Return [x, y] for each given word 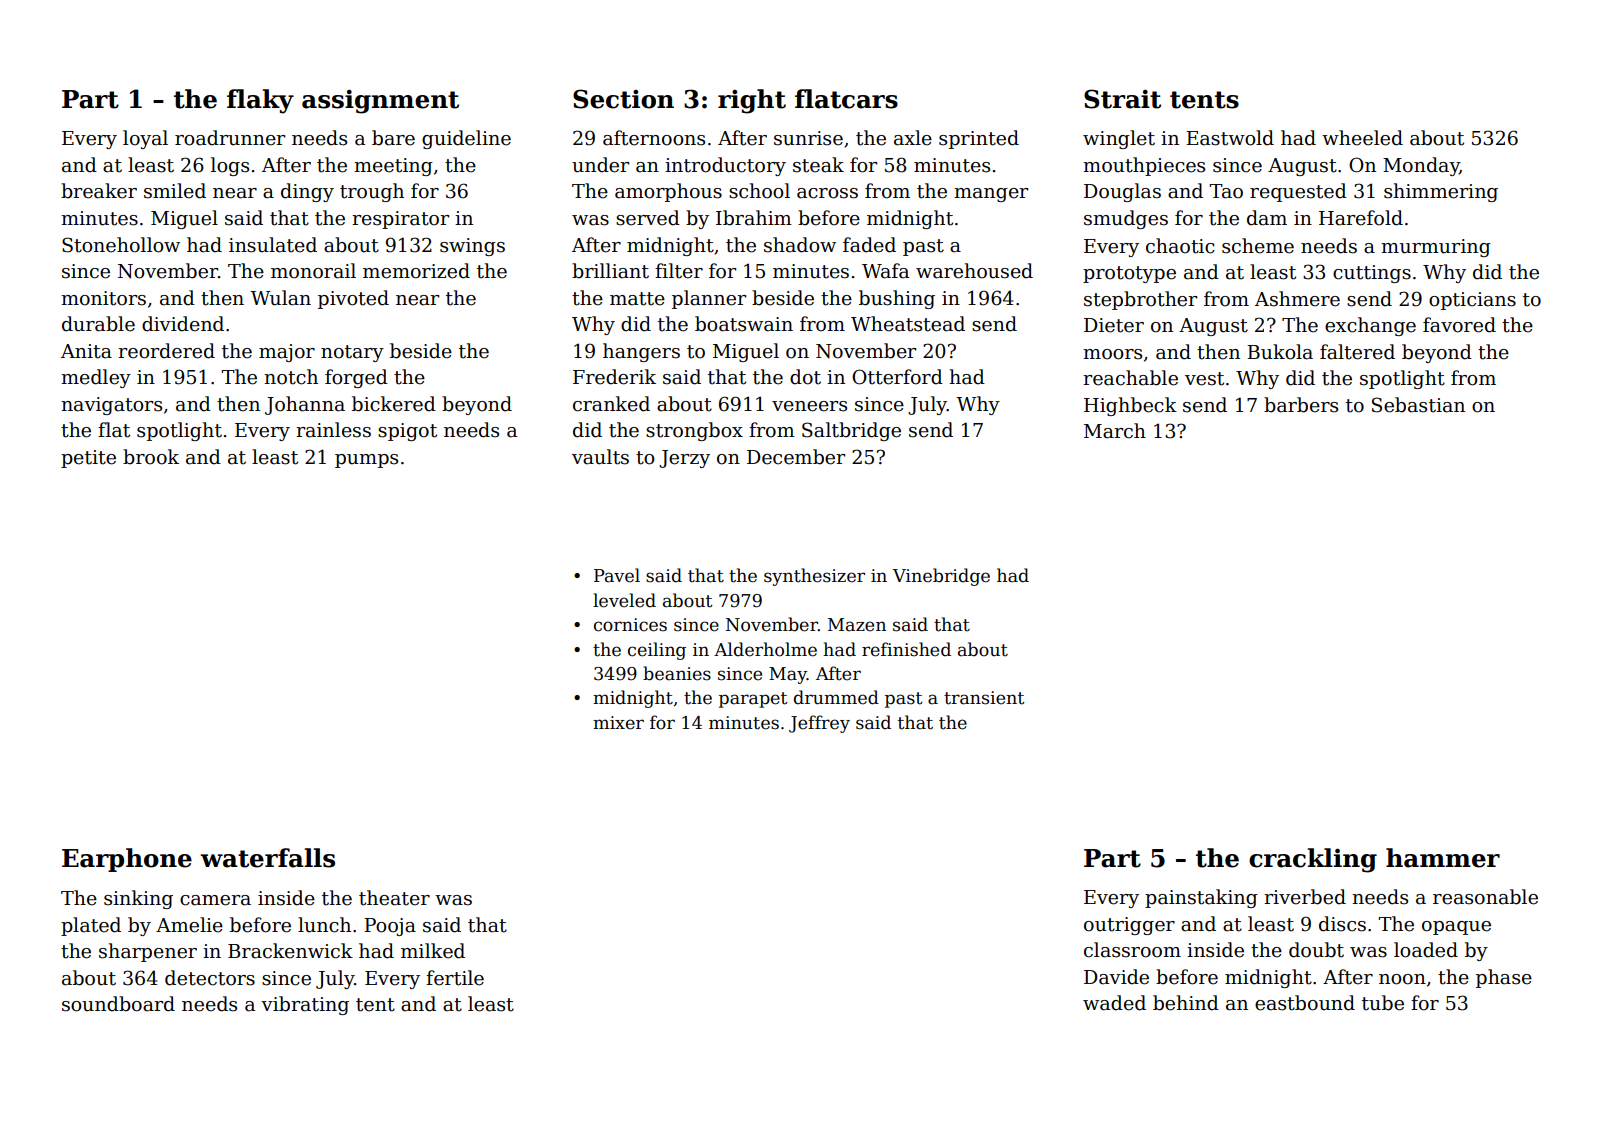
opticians [1472, 301]
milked [433, 951]
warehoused [974, 271]
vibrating [305, 1005]
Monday [1421, 166]
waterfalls [267, 858]
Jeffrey [819, 724]
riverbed [1305, 897]
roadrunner [230, 138]
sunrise [808, 138]
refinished [906, 649]
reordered [166, 351]
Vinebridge [941, 577]
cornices [630, 625]
